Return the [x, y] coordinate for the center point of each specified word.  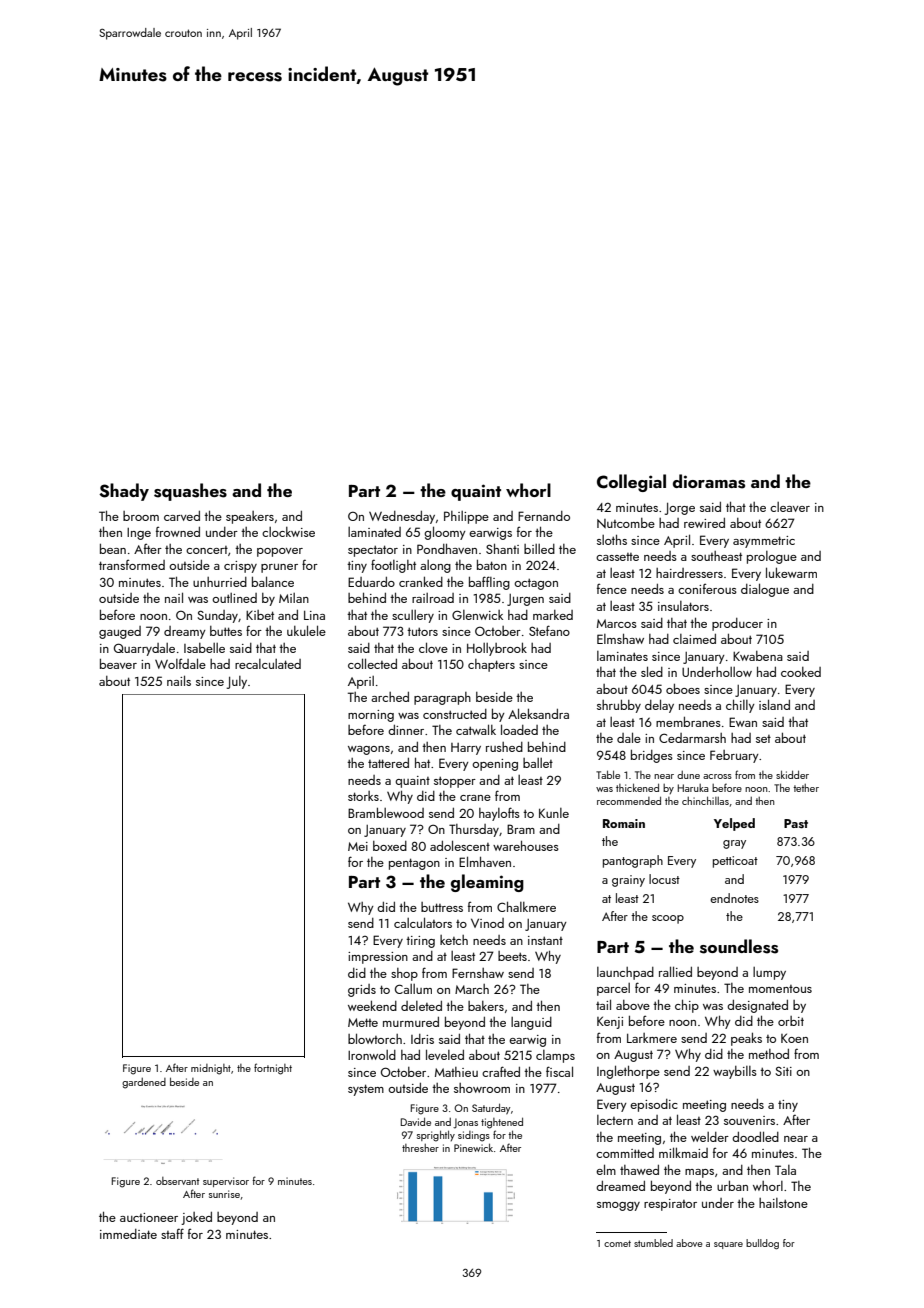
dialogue [765, 590]
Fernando [544, 516]
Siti [783, 1071]
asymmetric [764, 542]
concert [207, 550]
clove [433, 647]
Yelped [734, 824]
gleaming [487, 883]
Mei [358, 846]
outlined [234, 598]
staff [172, 1233]
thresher [420, 1148]
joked [196, 1218]
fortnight [273, 1069]
